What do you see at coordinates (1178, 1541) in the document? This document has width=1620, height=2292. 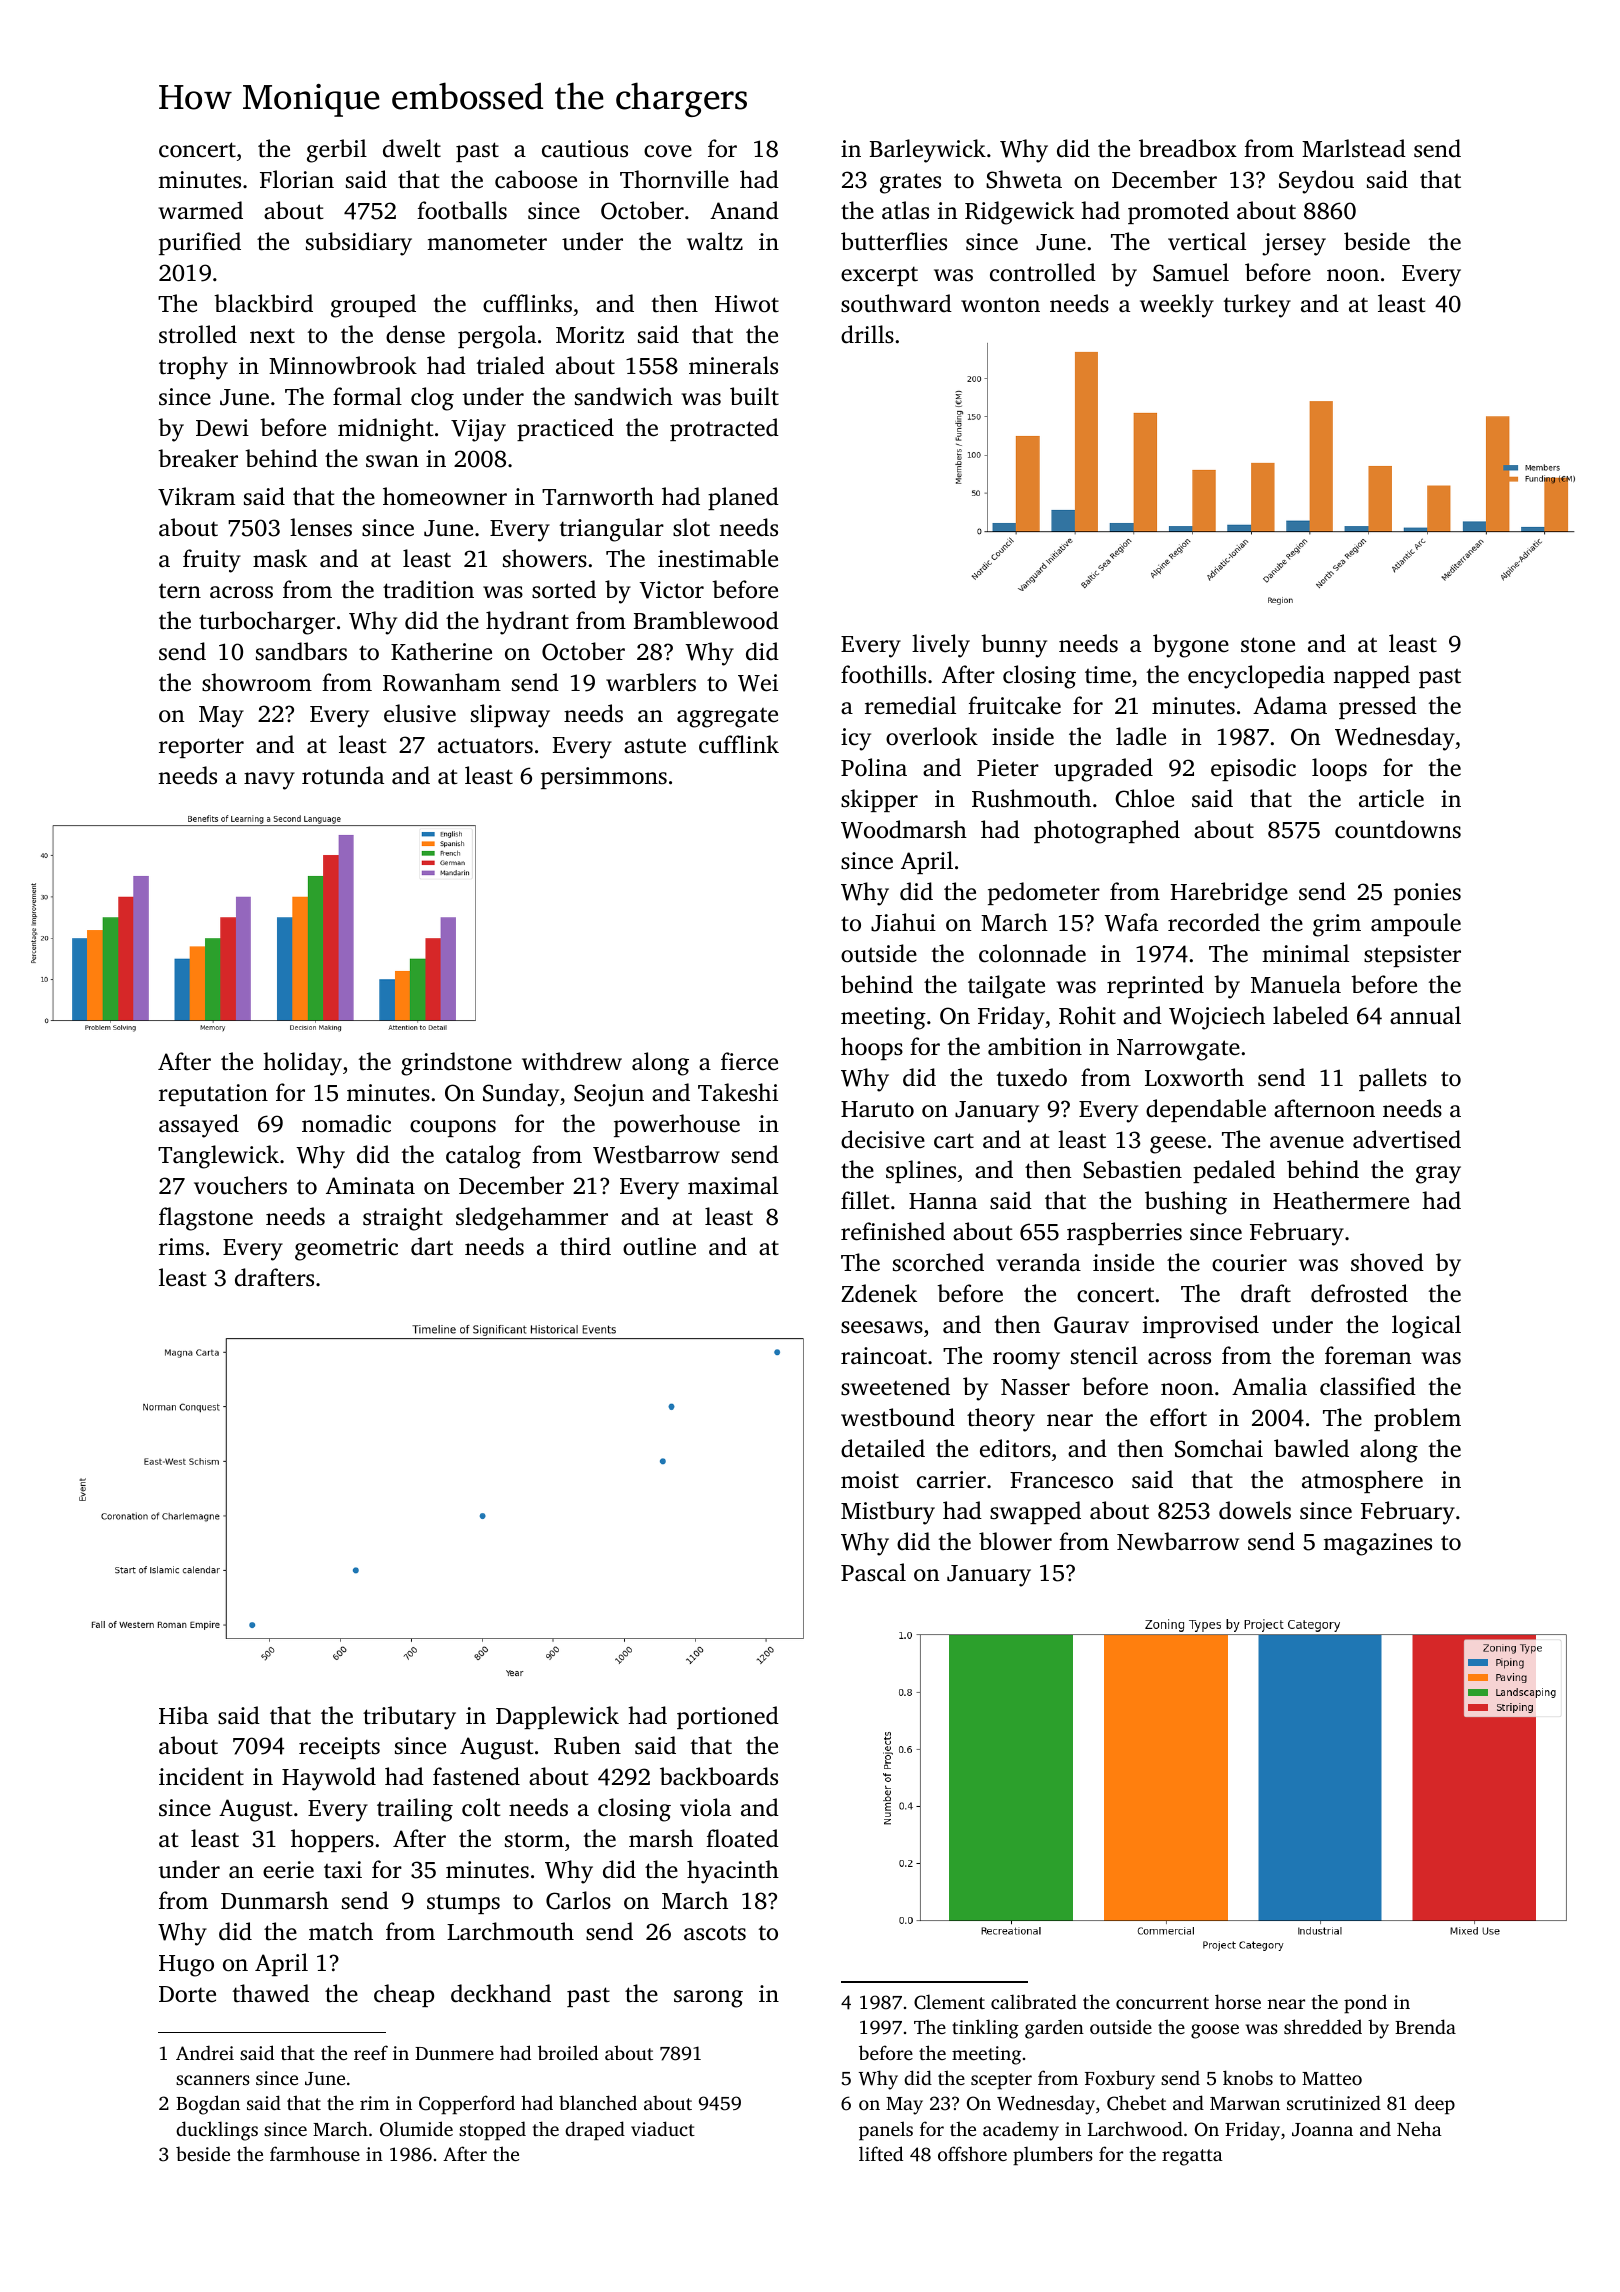 I see `Newbarrow` at bounding box center [1178, 1541].
